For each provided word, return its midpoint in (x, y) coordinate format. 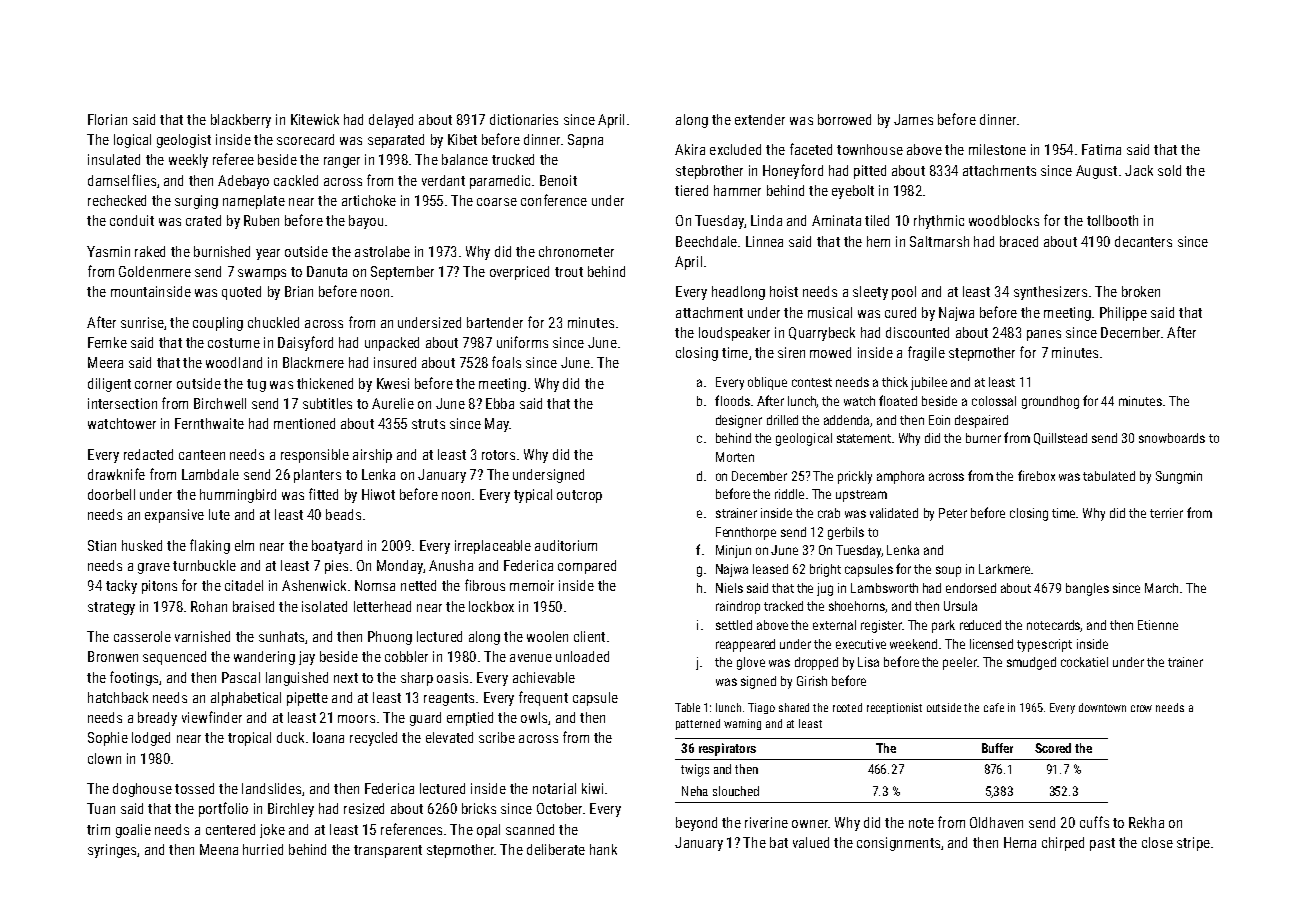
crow (1141, 708)
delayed (391, 121)
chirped (1063, 844)
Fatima (1101, 149)
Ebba (500, 403)
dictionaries (524, 119)
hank (603, 849)
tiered (691, 190)
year (268, 254)
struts (428, 424)
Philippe (1123, 314)
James (913, 119)
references (411, 829)
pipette (307, 699)
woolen (547, 636)
